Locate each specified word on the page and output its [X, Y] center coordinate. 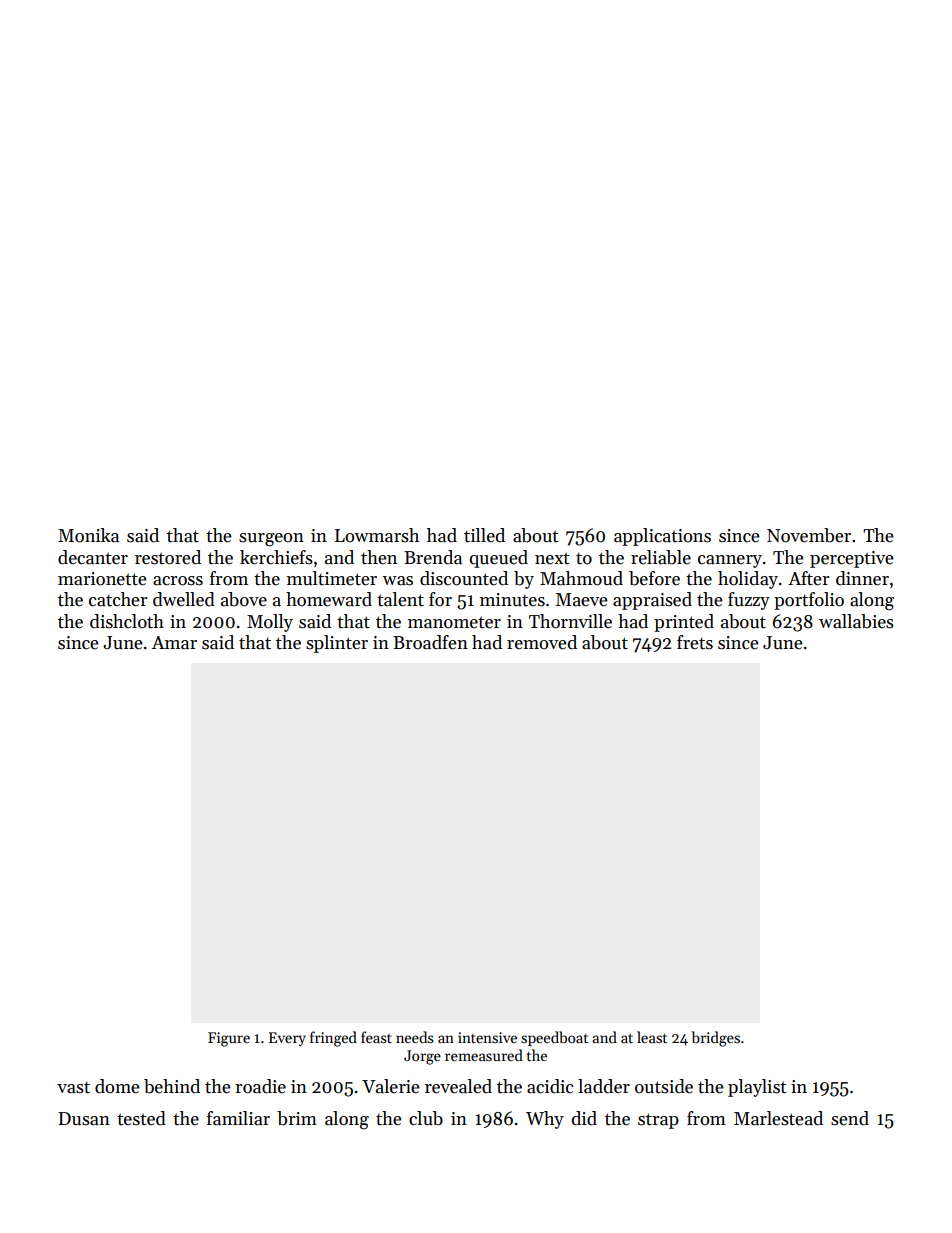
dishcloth [127, 621]
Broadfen [430, 642]
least [652, 1037]
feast [376, 1037]
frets [695, 642]
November [809, 535]
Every [287, 1039]
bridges [715, 1039]
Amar [174, 643]
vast [73, 1087]
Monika [88, 535]
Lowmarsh [377, 535]
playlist [757, 1088]
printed [684, 623]
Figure [229, 1039]
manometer [454, 622]
